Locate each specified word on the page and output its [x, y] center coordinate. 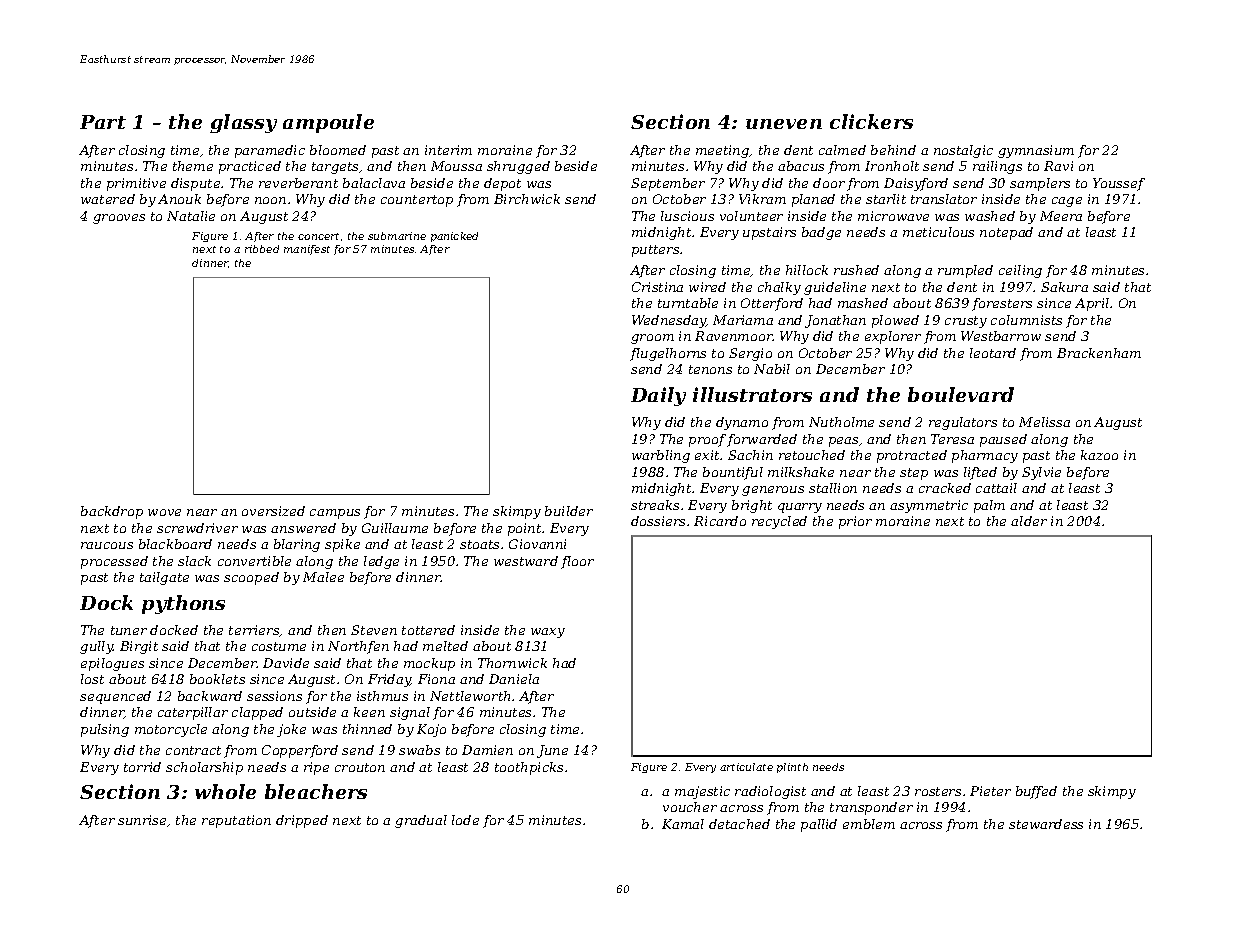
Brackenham [1099, 353]
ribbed [262, 249]
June [552, 751]
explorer [893, 337]
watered [108, 199]
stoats [479, 544]
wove [164, 512]
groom [652, 339]
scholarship [204, 768]
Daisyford [916, 184]
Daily [658, 396]
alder [1029, 521]
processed [114, 562]
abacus [801, 166]
